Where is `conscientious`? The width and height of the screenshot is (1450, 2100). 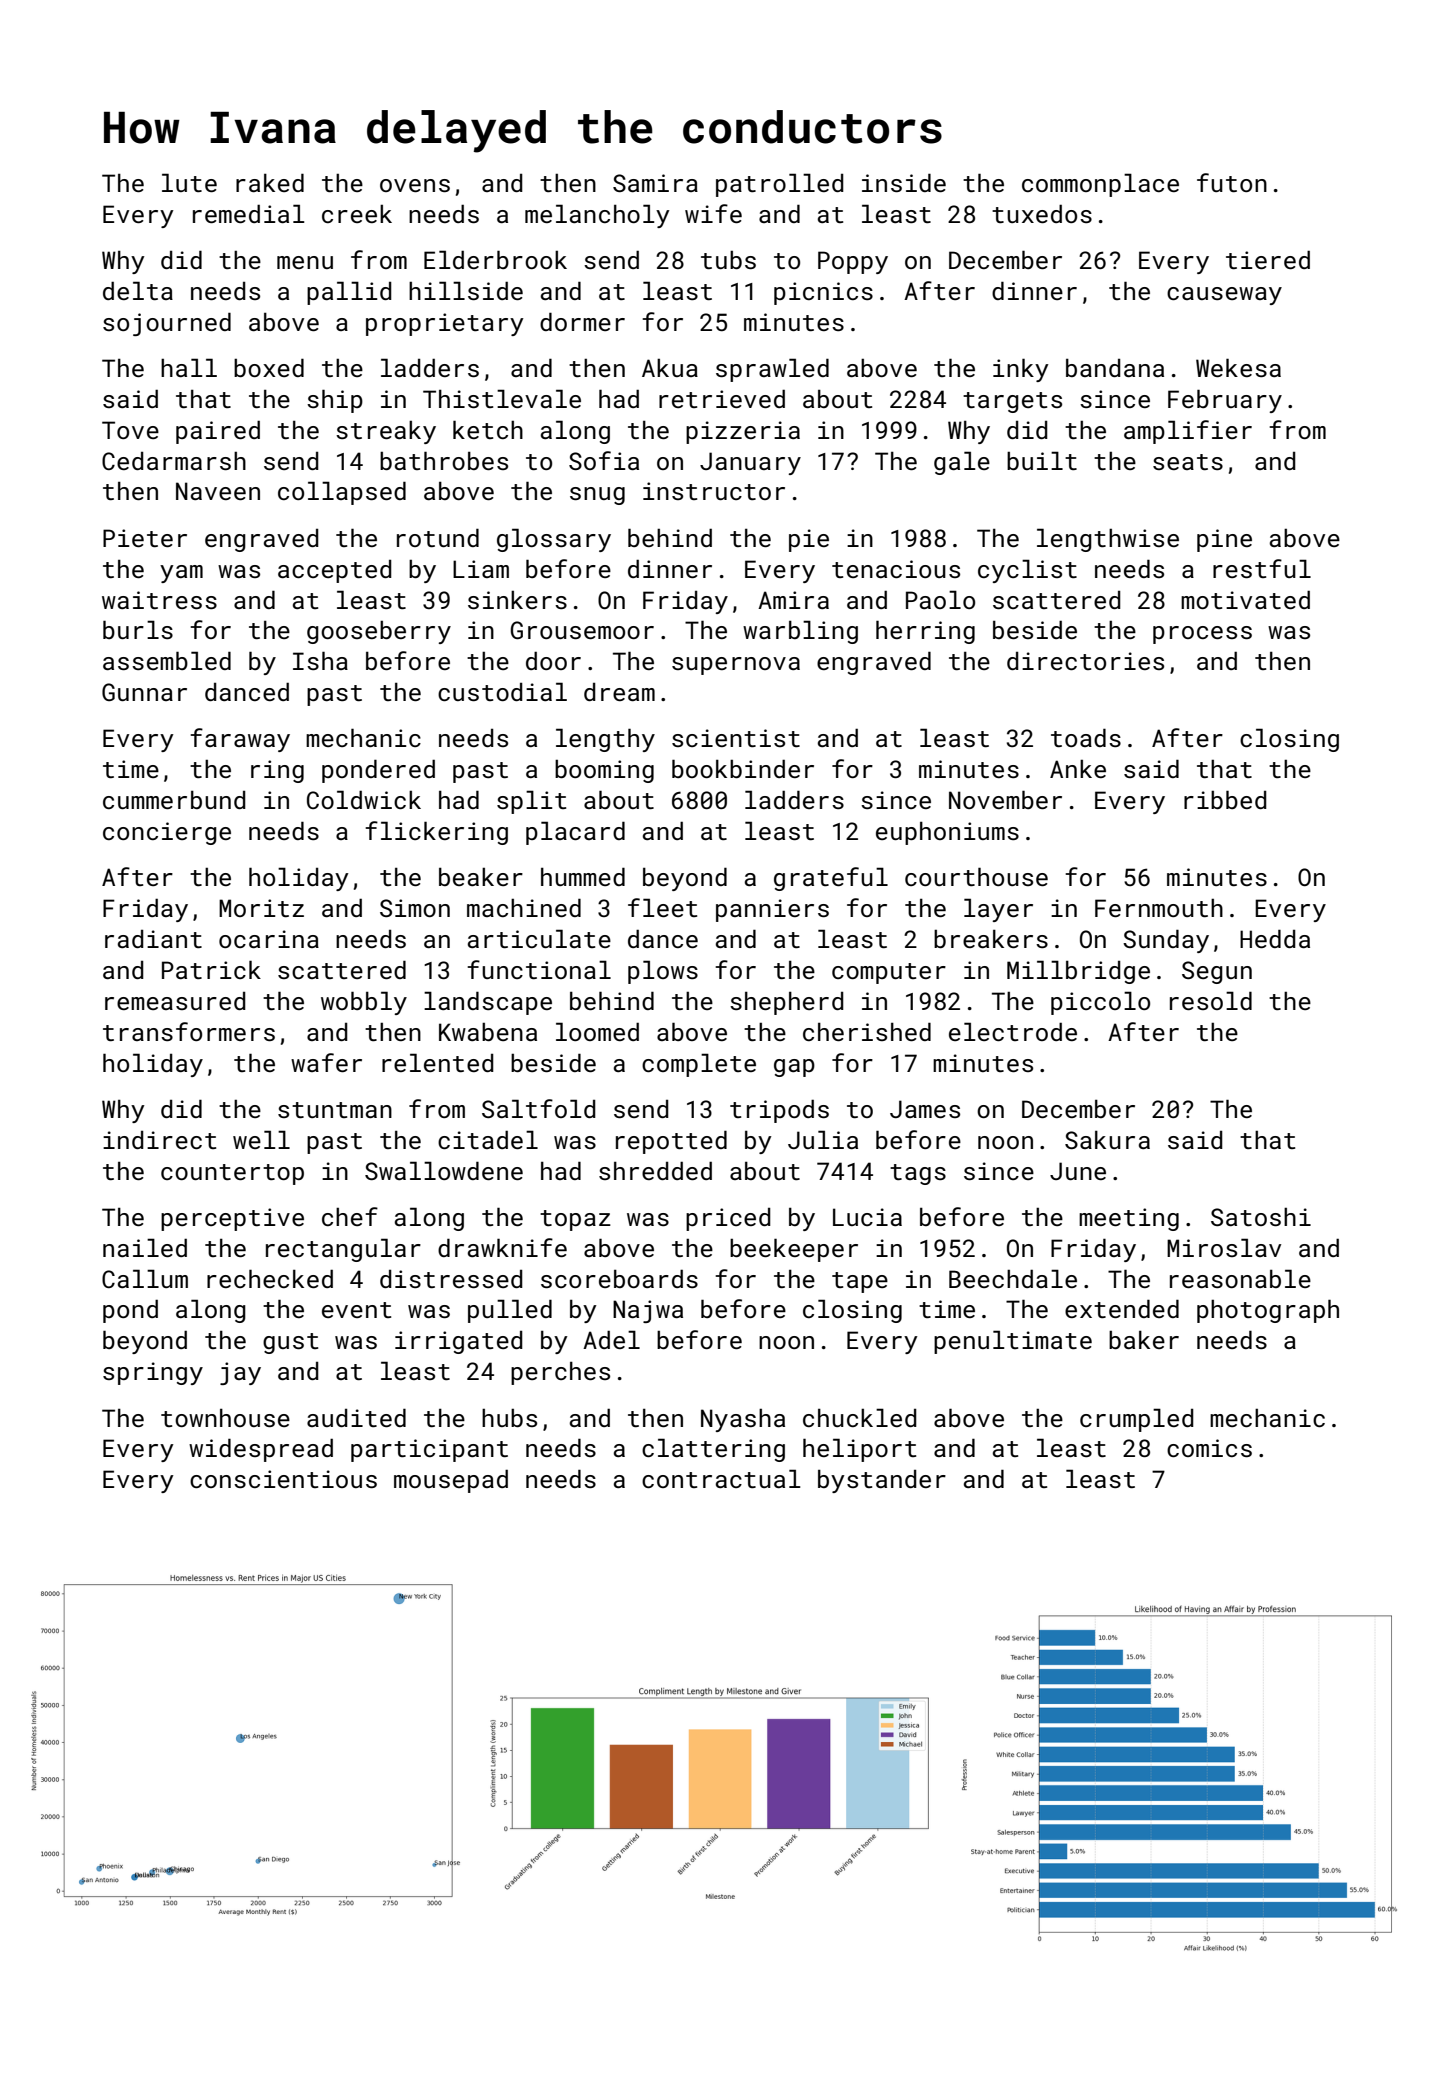
conscientious is located at coordinates (283, 1479).
